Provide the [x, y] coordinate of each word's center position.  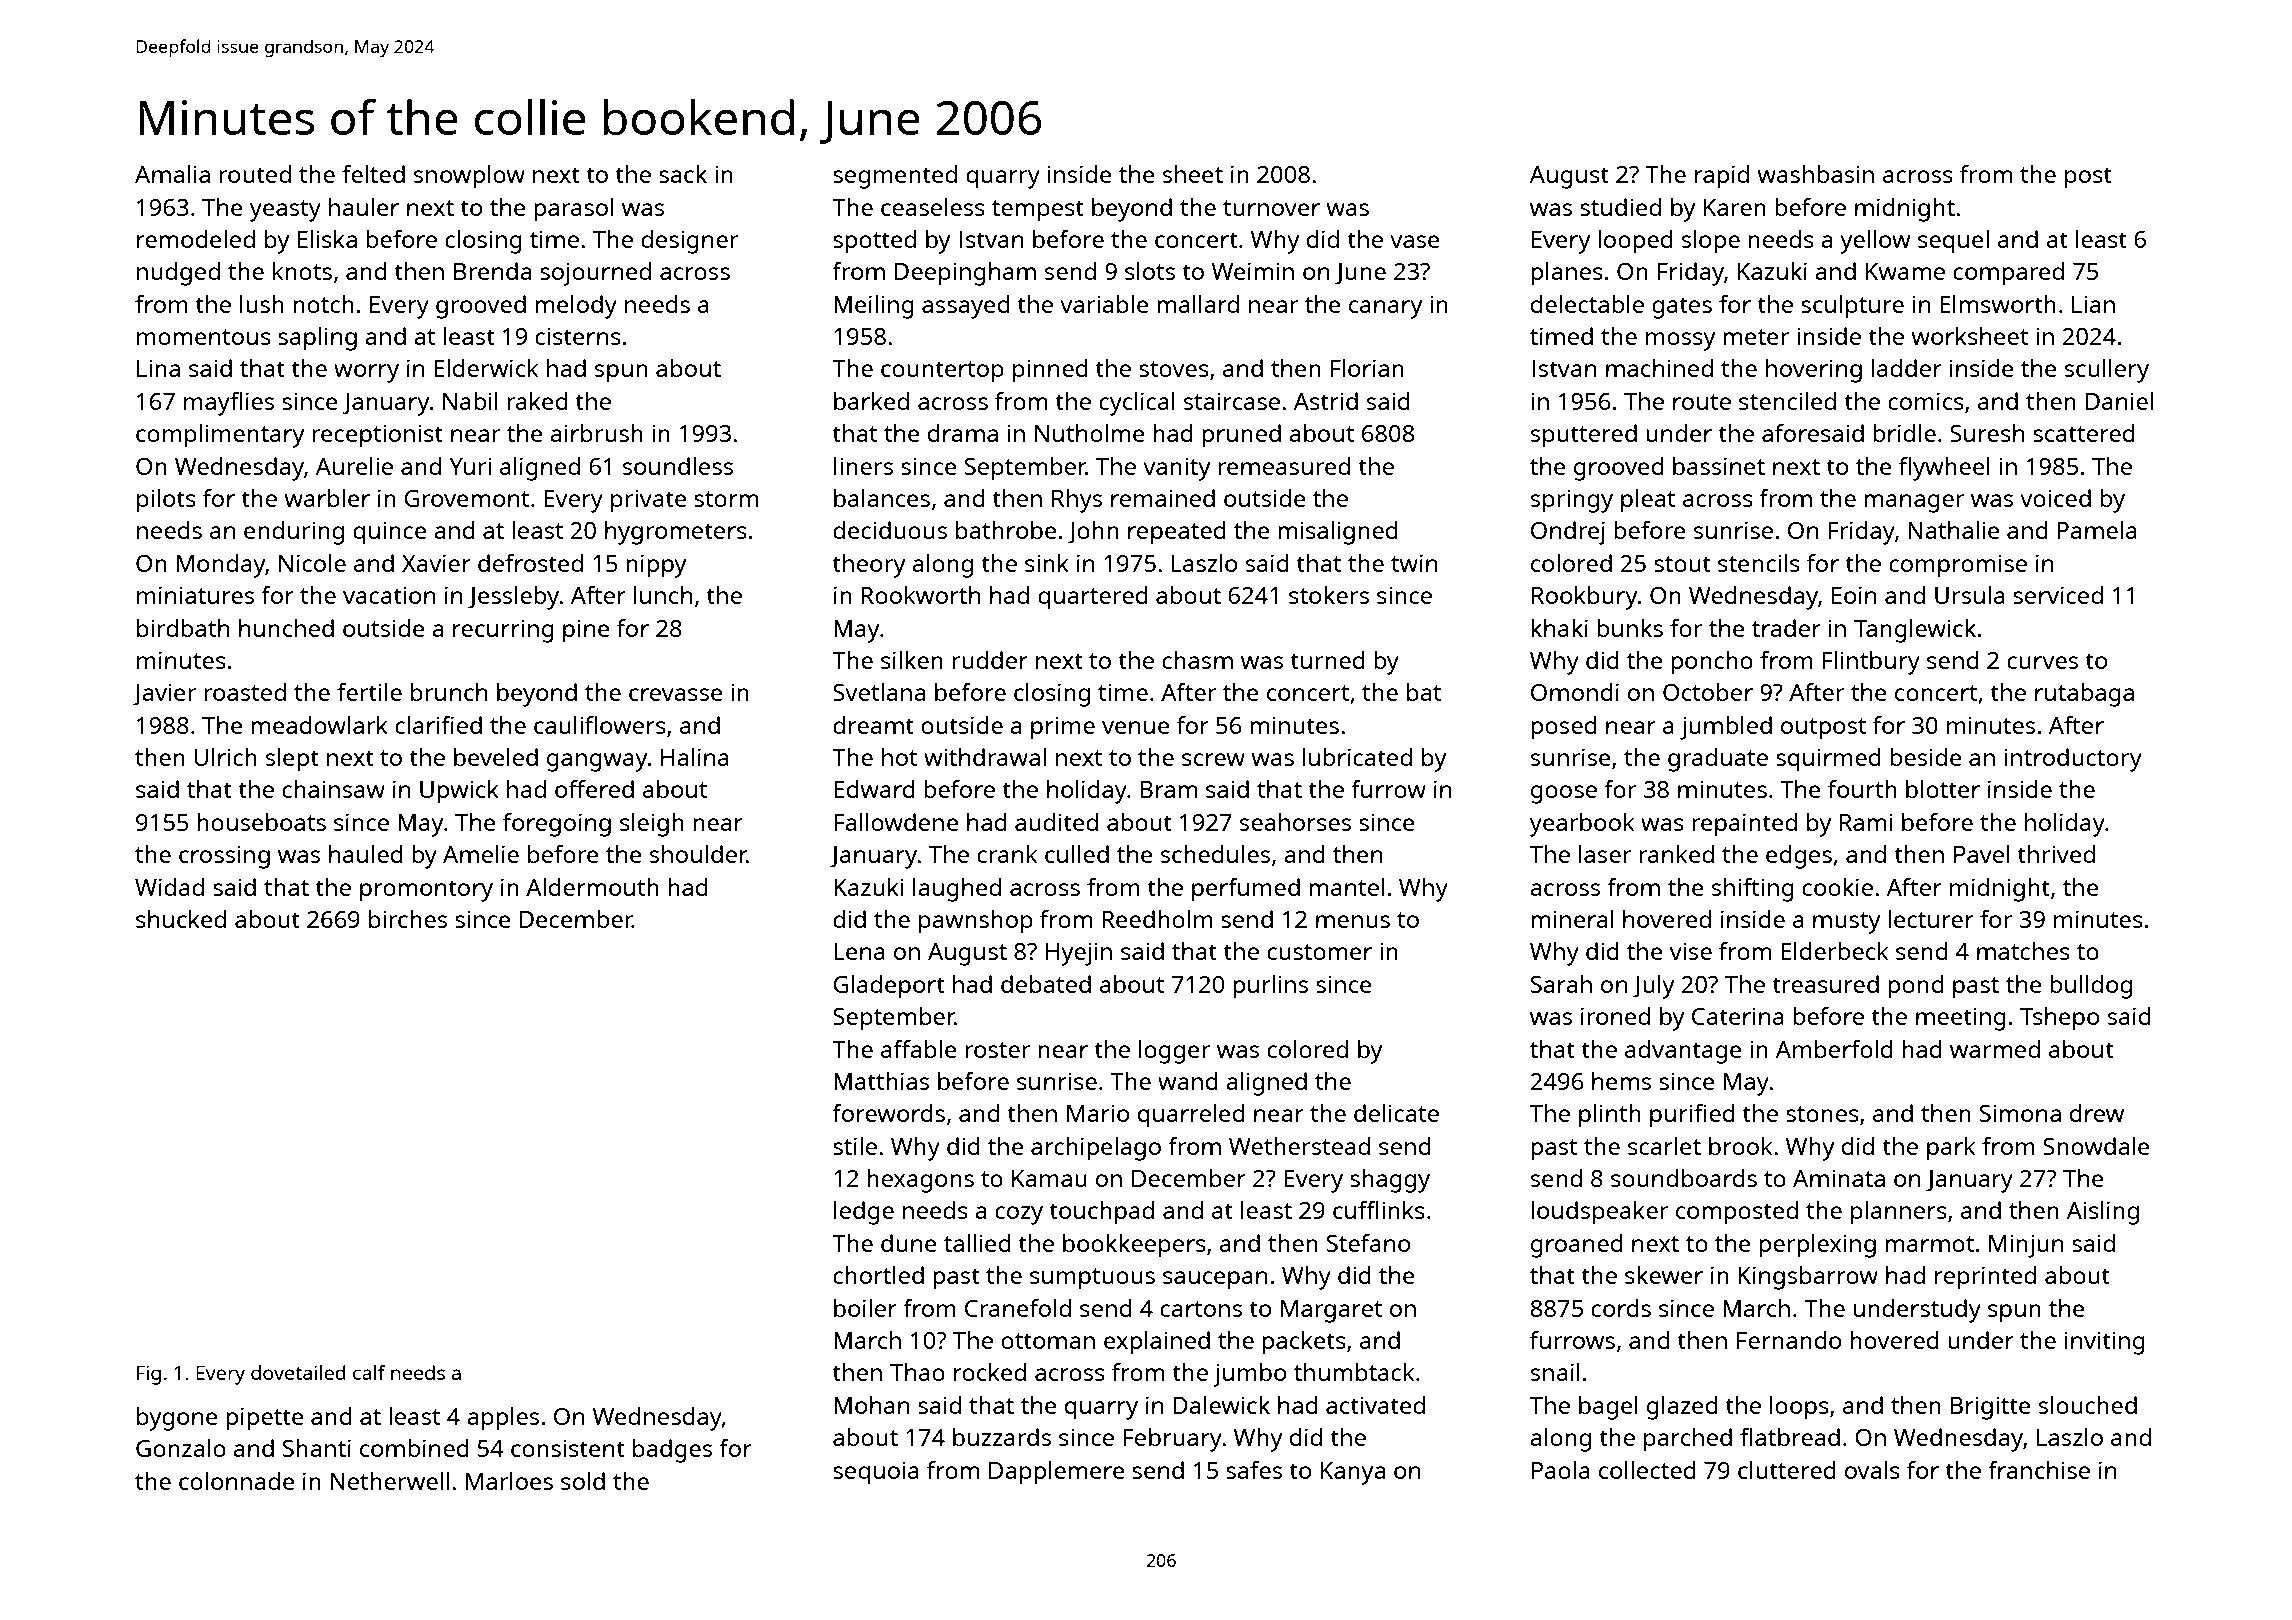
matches [2023, 951]
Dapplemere [1057, 1473]
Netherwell [390, 1481]
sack [683, 174]
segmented [895, 177]
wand [1188, 1081]
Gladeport [889, 987]
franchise [2039, 1470]
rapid [1722, 177]
